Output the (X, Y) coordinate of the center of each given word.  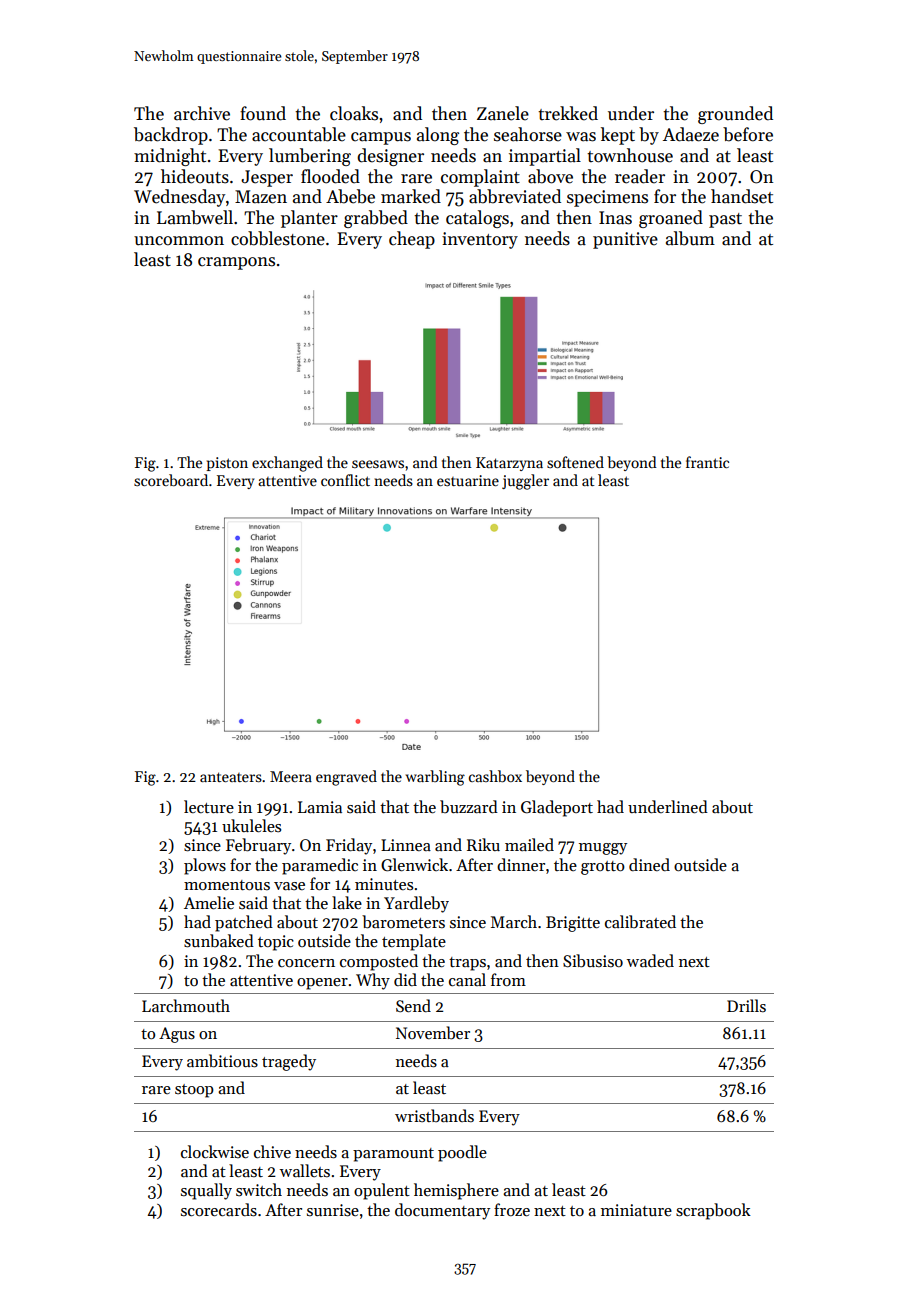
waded (650, 960)
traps (467, 964)
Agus (177, 1035)
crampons (236, 263)
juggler (525, 482)
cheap (412, 240)
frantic (707, 462)
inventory (480, 240)
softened (575, 462)
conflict (345, 480)
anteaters (231, 777)
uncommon (179, 241)
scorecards (219, 1210)
